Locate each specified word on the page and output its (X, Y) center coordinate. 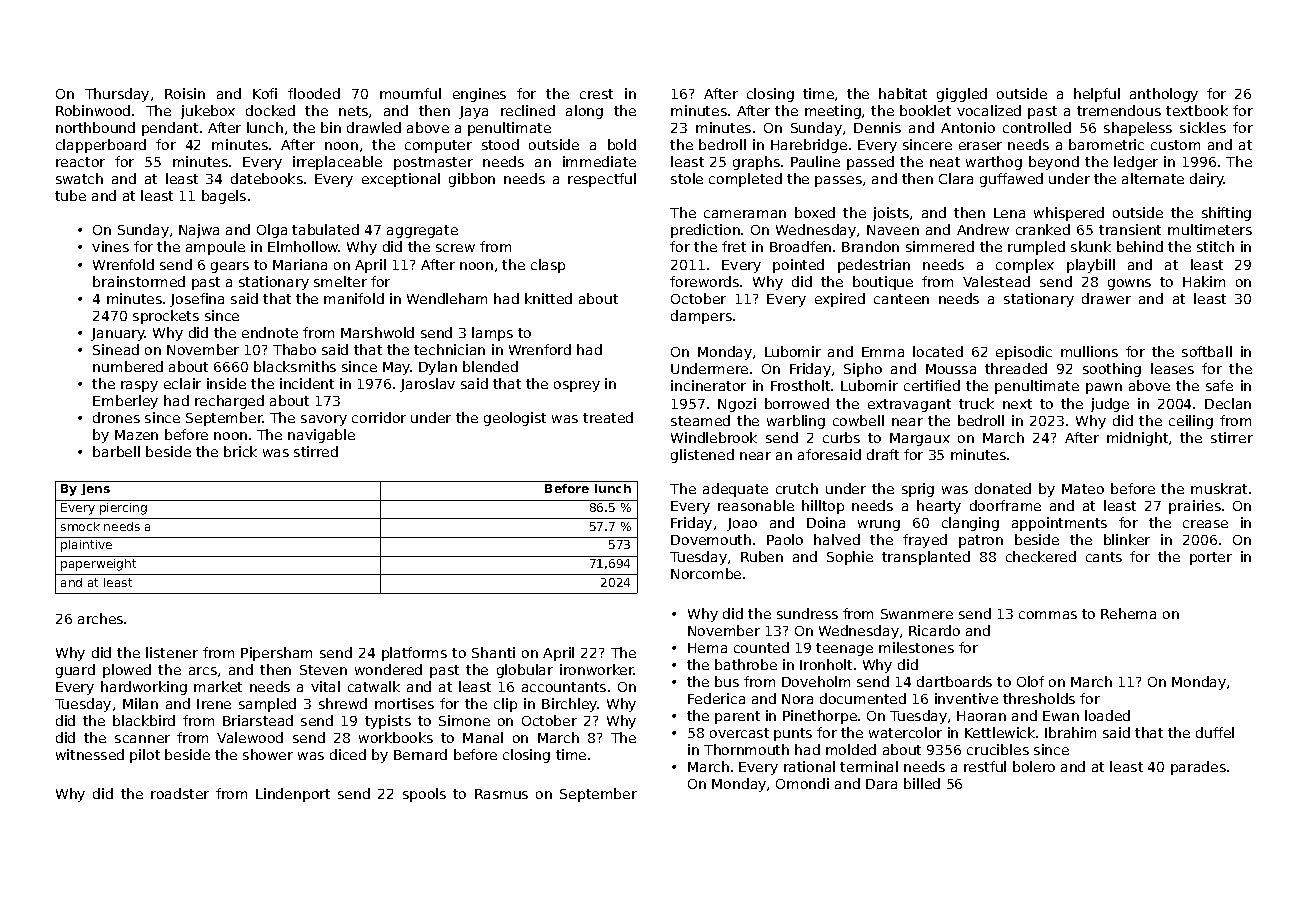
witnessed (90, 754)
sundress (807, 613)
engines (479, 95)
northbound (95, 127)
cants (1104, 557)
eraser (980, 146)
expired (840, 300)
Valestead (996, 281)
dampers (701, 317)
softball (1207, 351)
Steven (323, 670)
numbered (128, 366)
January (118, 334)
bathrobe (746, 664)
